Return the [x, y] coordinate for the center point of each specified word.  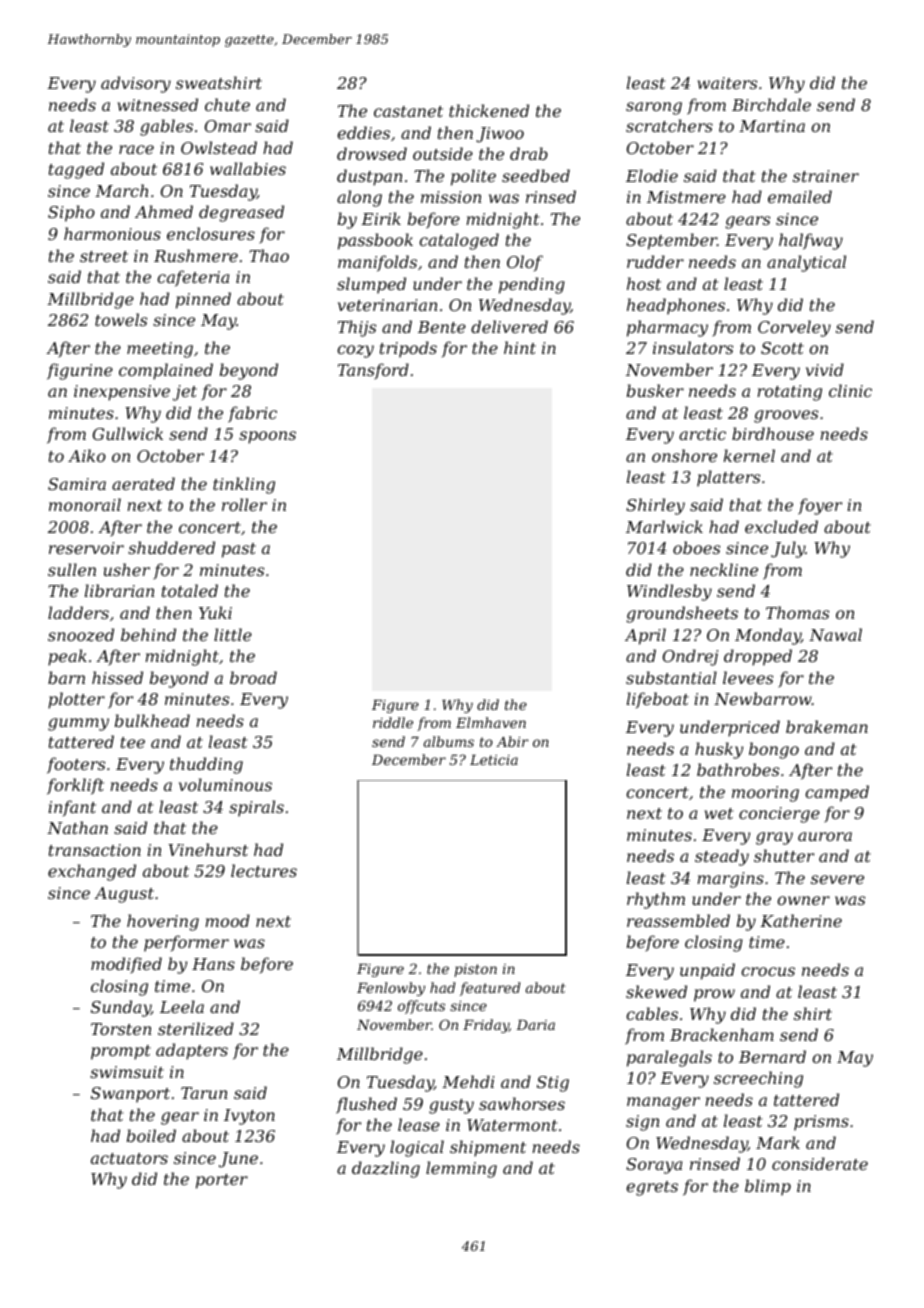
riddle [393, 722]
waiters [727, 83]
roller [244, 504]
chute [227, 104]
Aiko [87, 455]
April [645, 636]
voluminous [225, 784]
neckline [724, 569]
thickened [489, 110]
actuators [129, 1158]
